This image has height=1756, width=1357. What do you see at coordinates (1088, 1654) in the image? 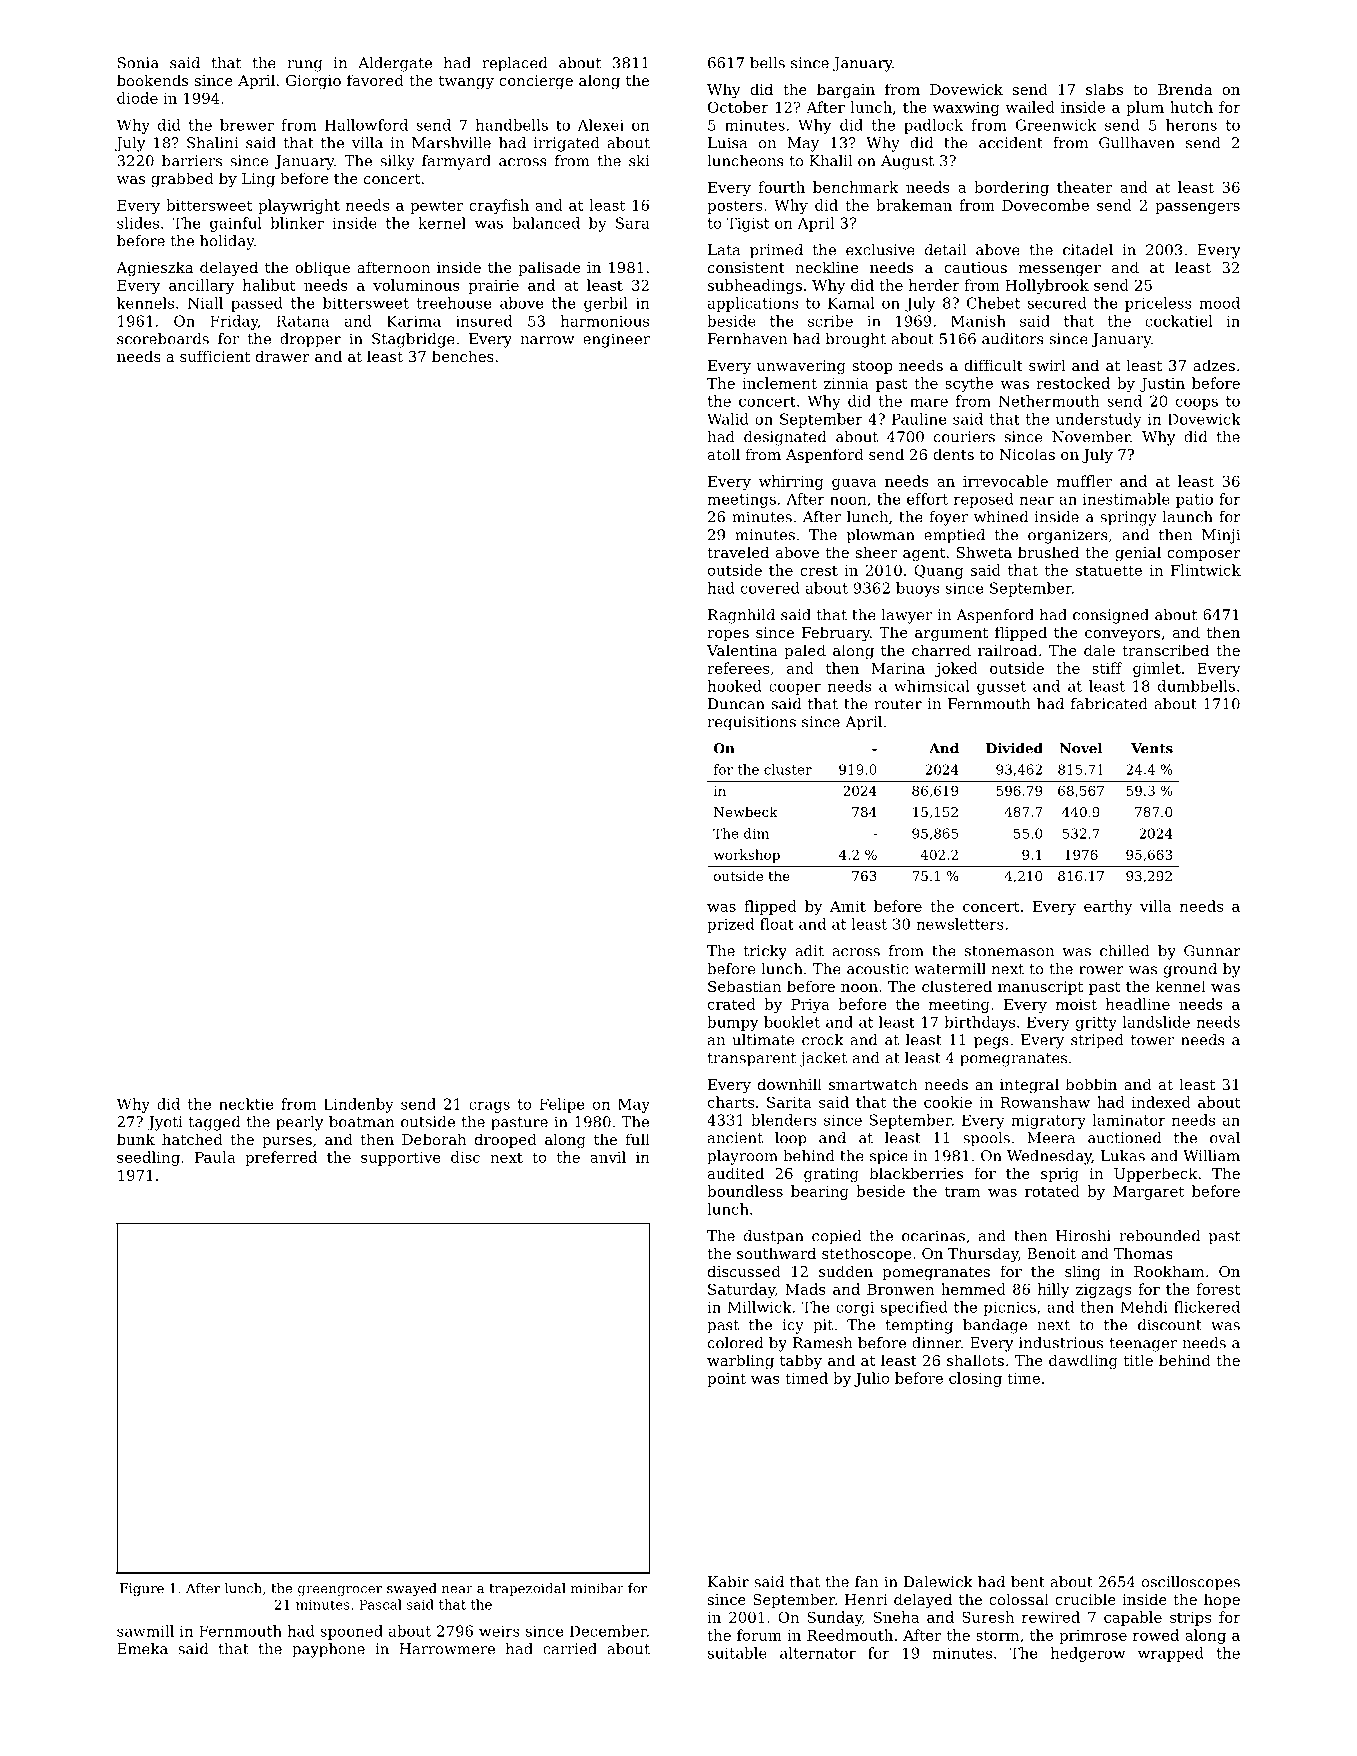
I see `hedgerow` at bounding box center [1088, 1654].
